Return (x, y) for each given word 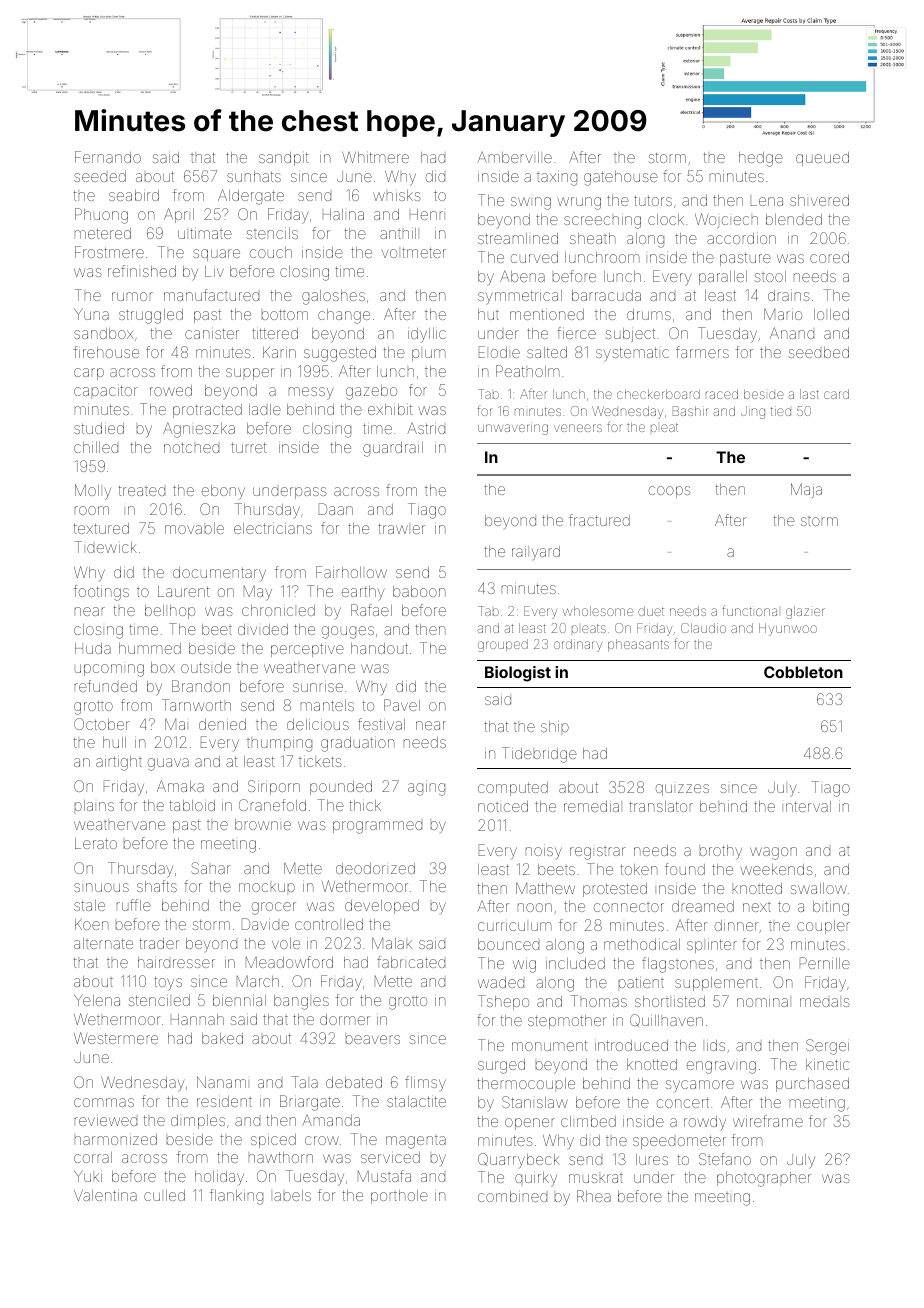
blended (794, 219)
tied (781, 411)
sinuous (101, 887)
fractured (599, 520)
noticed (503, 806)
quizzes (682, 790)
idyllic (427, 335)
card (836, 394)
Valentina (105, 1195)
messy (311, 393)
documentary (219, 574)
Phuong (101, 216)
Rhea (594, 1196)
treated (142, 490)
